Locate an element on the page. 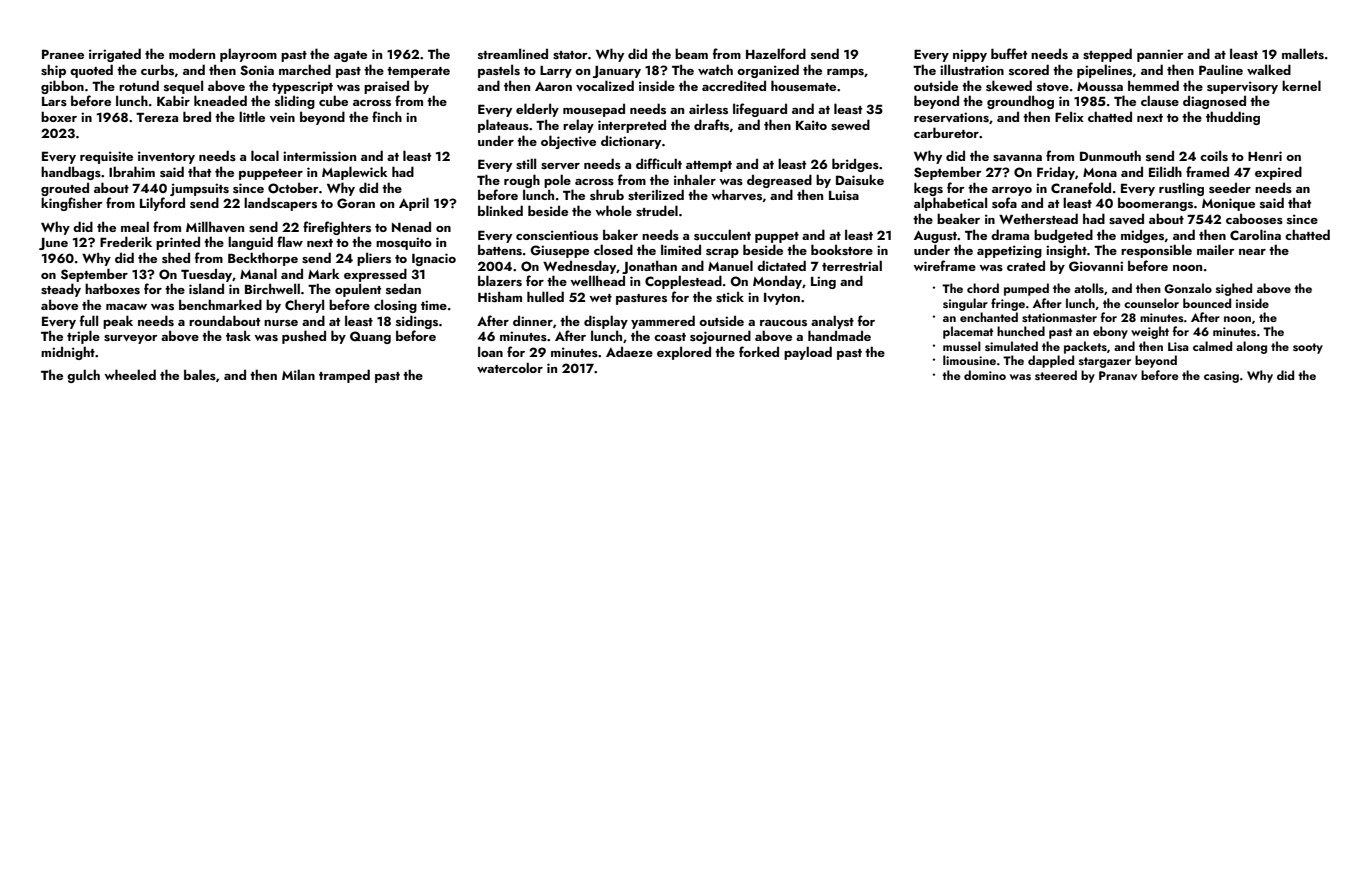 The width and height of the image is (1372, 887). kingfisher is located at coordinates (72, 204).
